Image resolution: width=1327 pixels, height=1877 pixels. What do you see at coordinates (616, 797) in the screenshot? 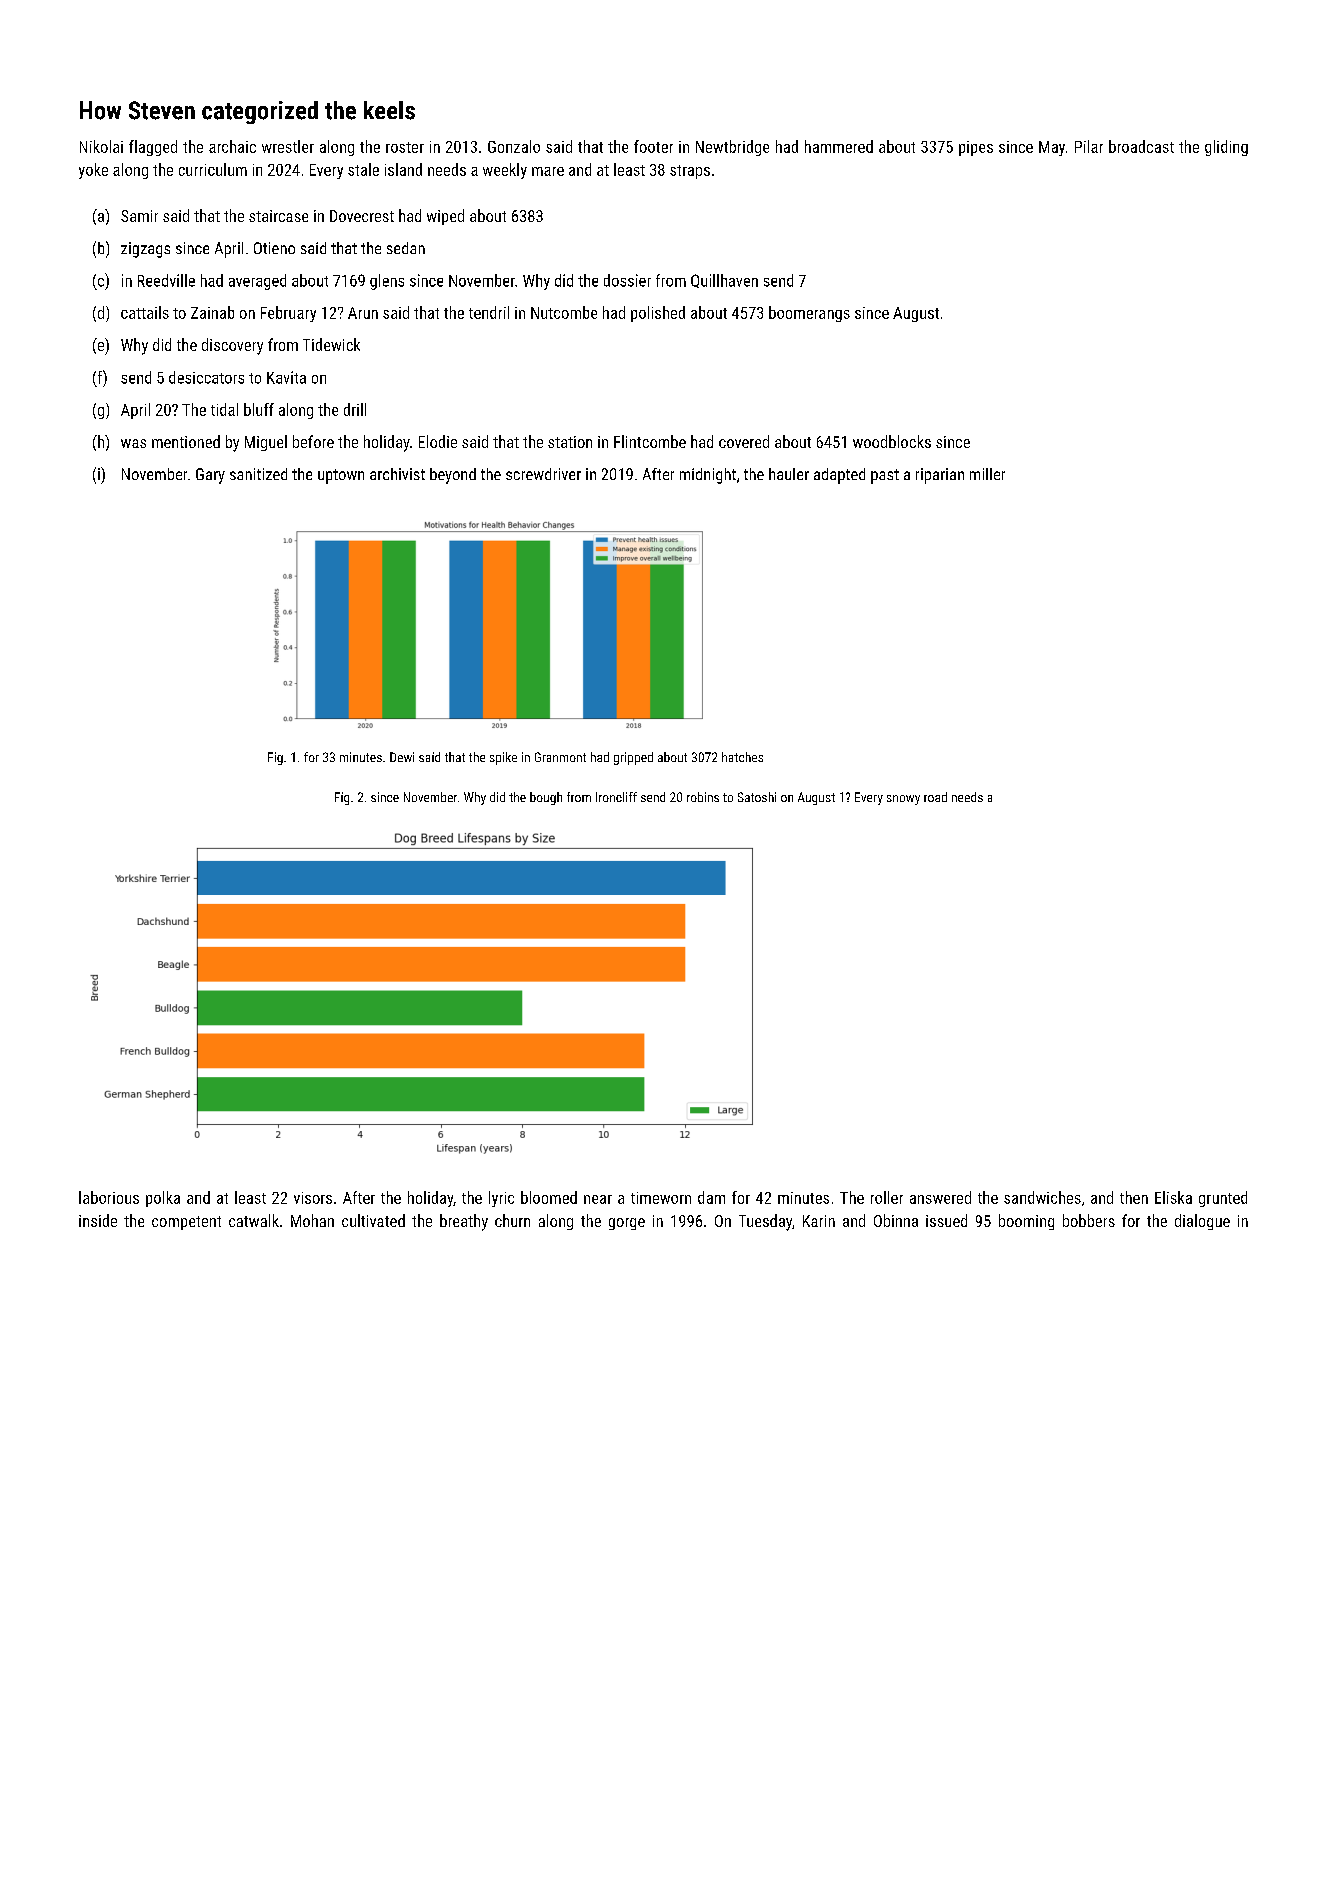
I see `Ironcliff` at bounding box center [616, 797].
